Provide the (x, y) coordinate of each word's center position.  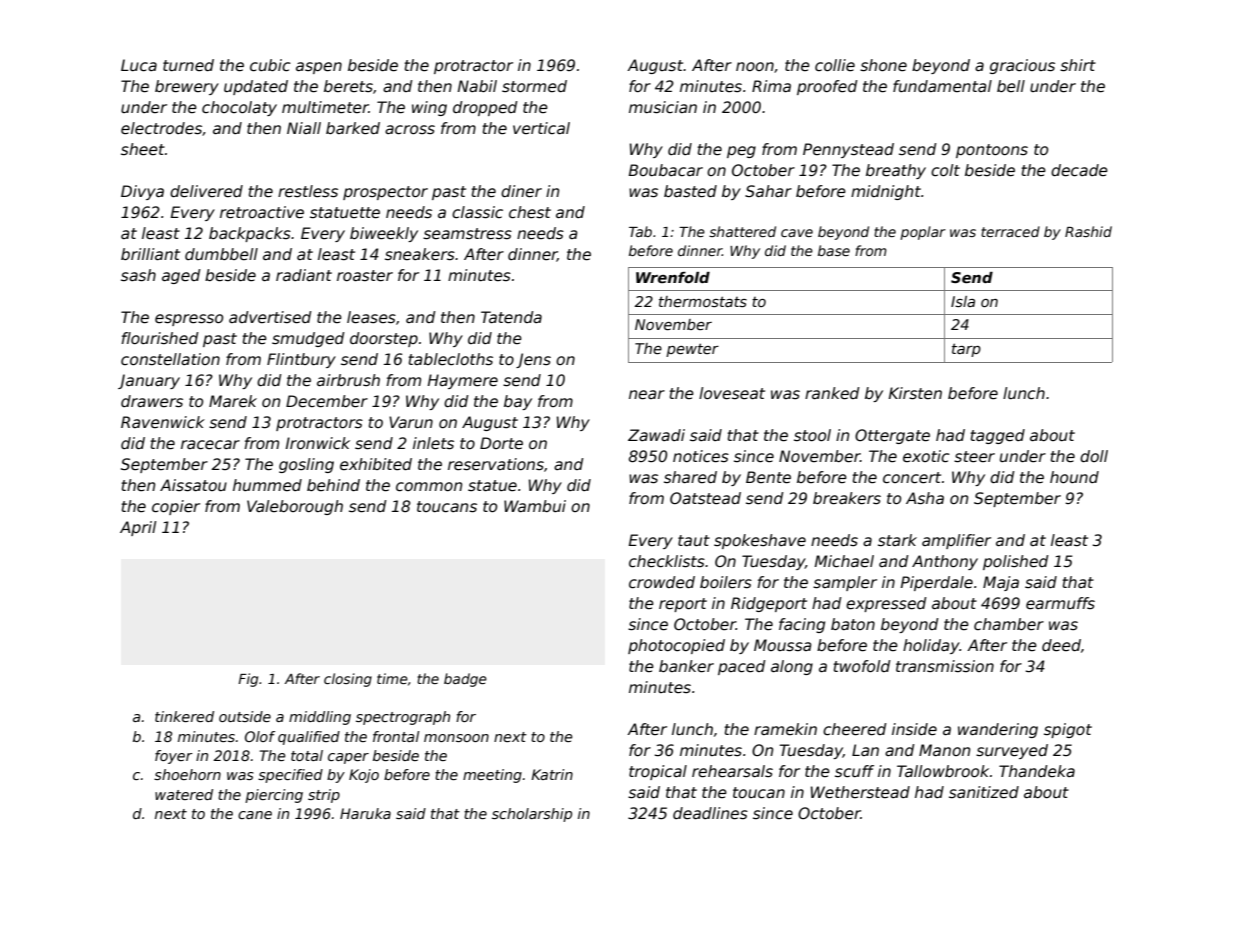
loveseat (732, 393)
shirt (1078, 65)
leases (371, 317)
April (138, 528)
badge (465, 680)
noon (755, 66)
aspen (319, 68)
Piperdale (937, 583)
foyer (174, 757)
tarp (966, 350)
